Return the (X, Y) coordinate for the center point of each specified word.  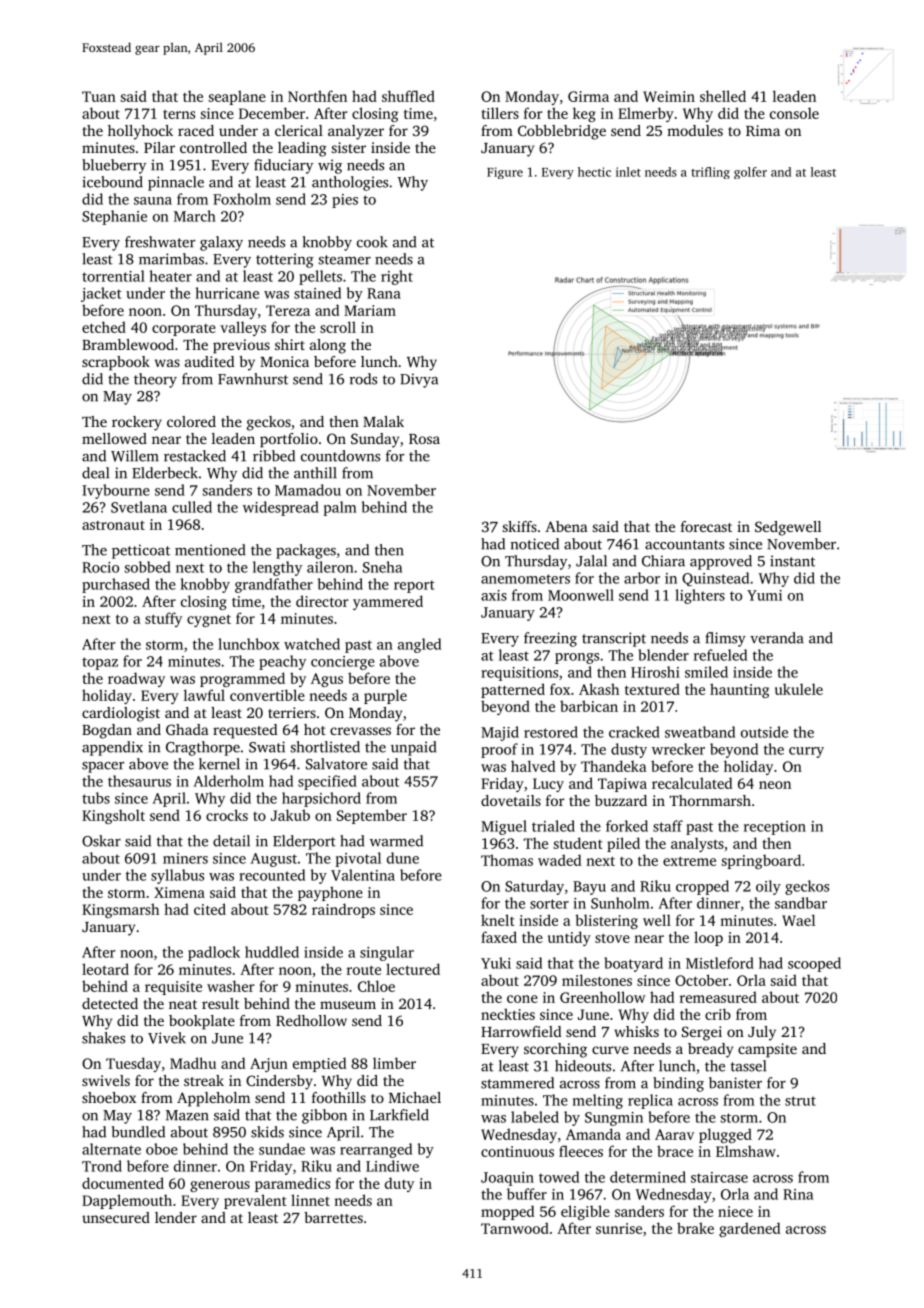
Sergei (702, 1033)
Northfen (317, 96)
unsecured (116, 1217)
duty (399, 1184)
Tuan (99, 96)
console (794, 113)
